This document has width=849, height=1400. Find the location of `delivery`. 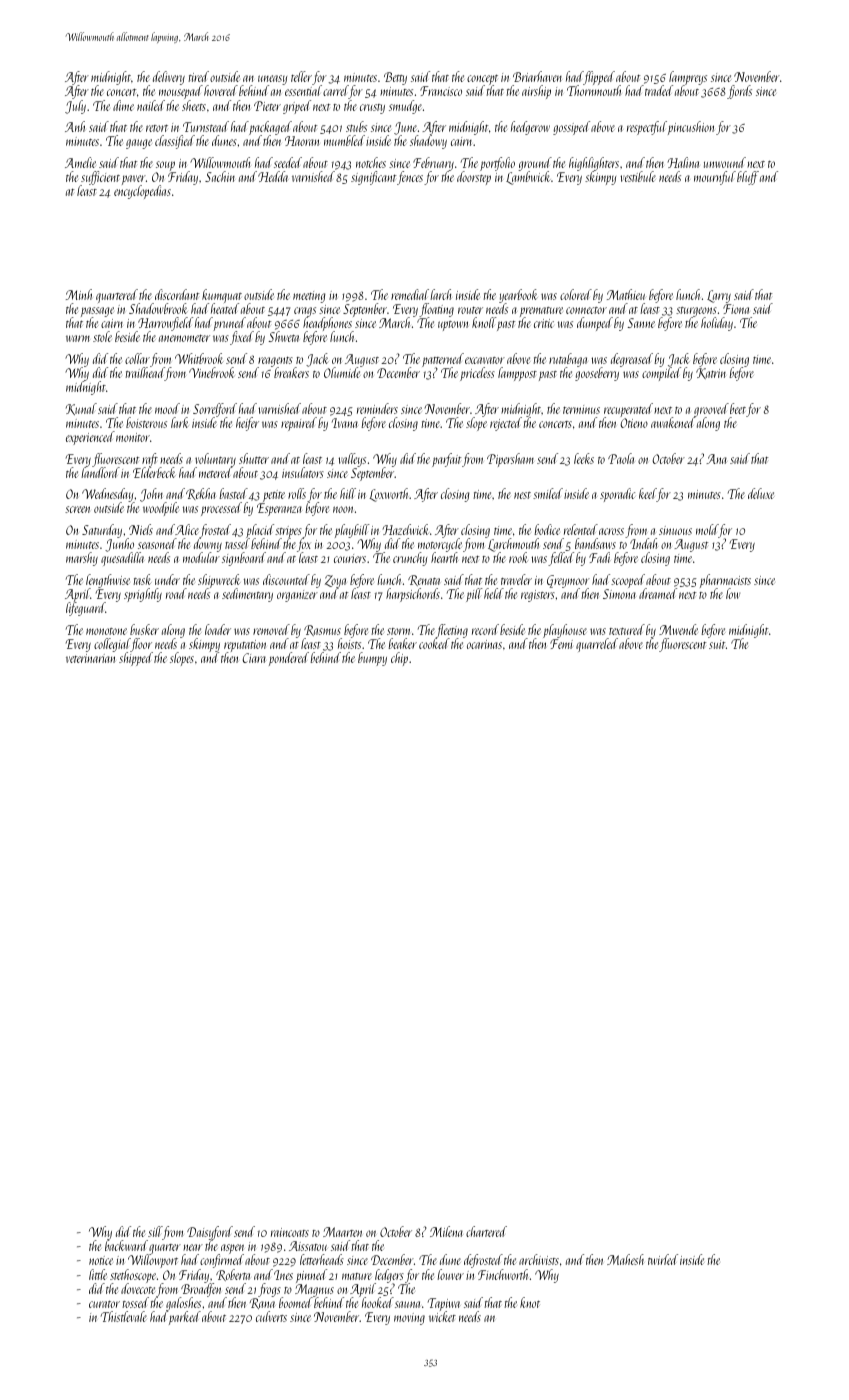

delivery is located at coordinates (169, 78).
